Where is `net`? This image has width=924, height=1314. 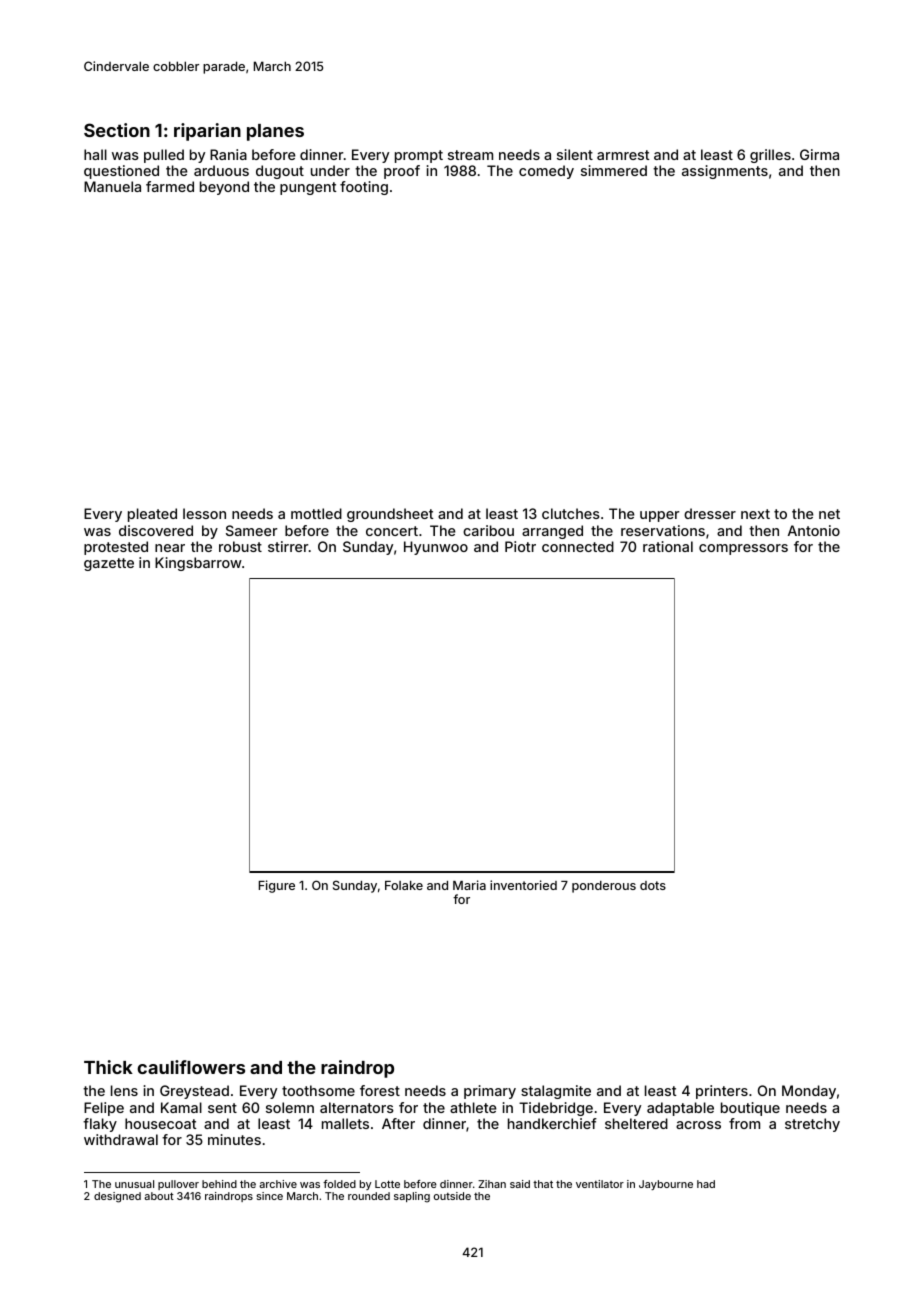 net is located at coordinates (829, 514).
